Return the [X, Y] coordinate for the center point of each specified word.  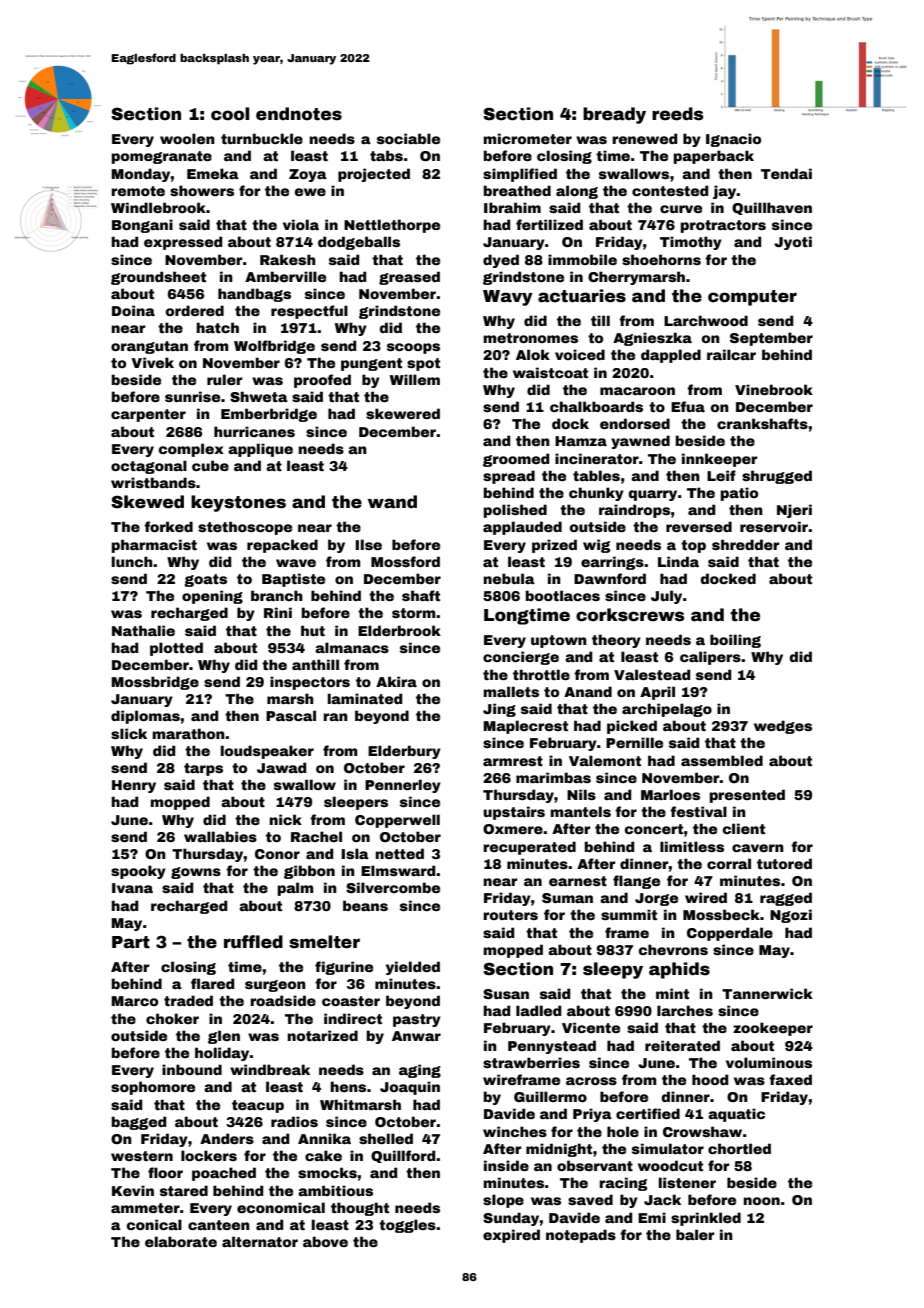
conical [154, 1224]
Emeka [213, 173]
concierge [521, 658]
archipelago [667, 710]
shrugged [777, 477]
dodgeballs [359, 243]
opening [212, 597]
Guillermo [550, 1096]
